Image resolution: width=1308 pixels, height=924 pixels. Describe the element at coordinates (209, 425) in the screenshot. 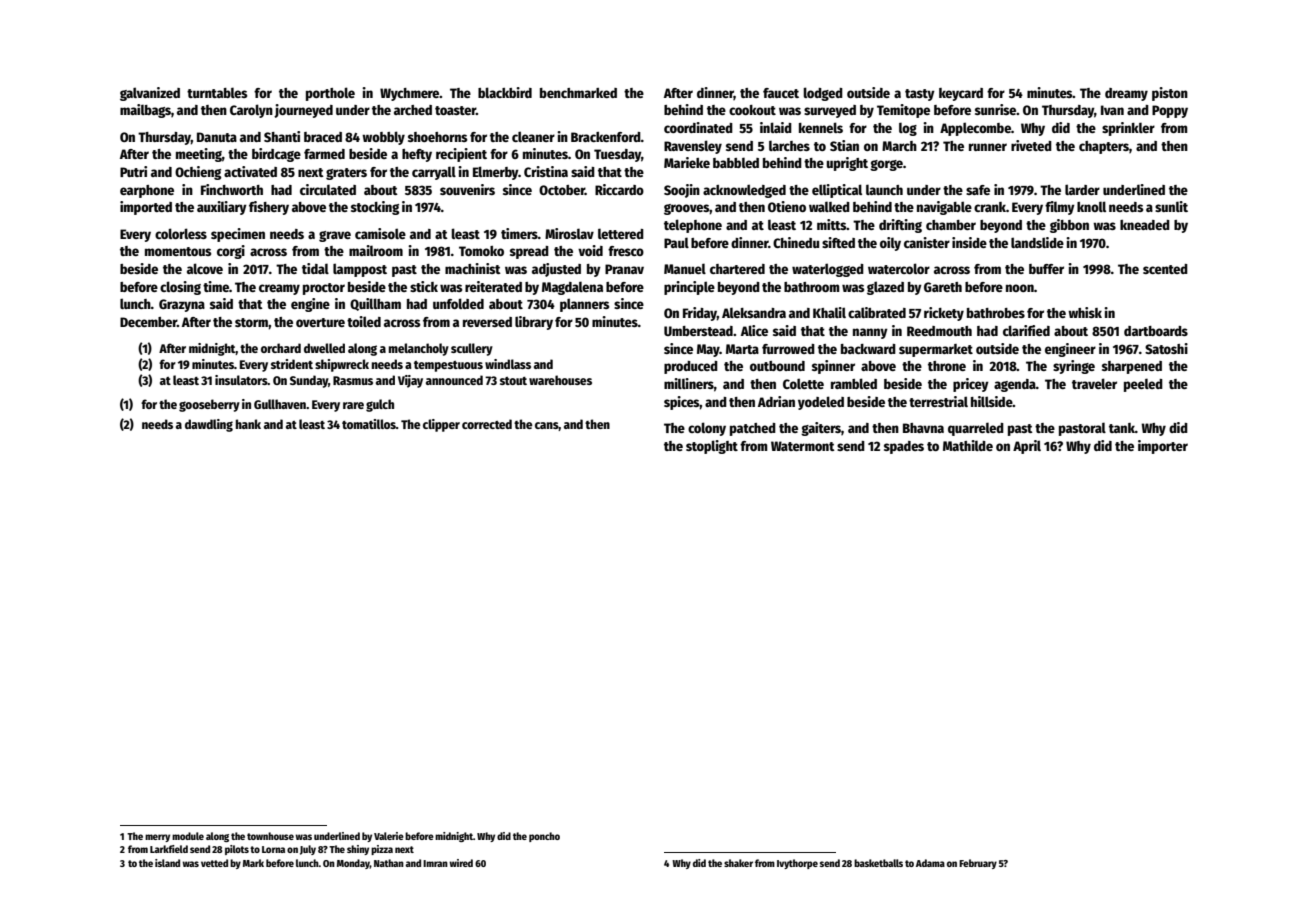

I see `dawdling` at that location.
